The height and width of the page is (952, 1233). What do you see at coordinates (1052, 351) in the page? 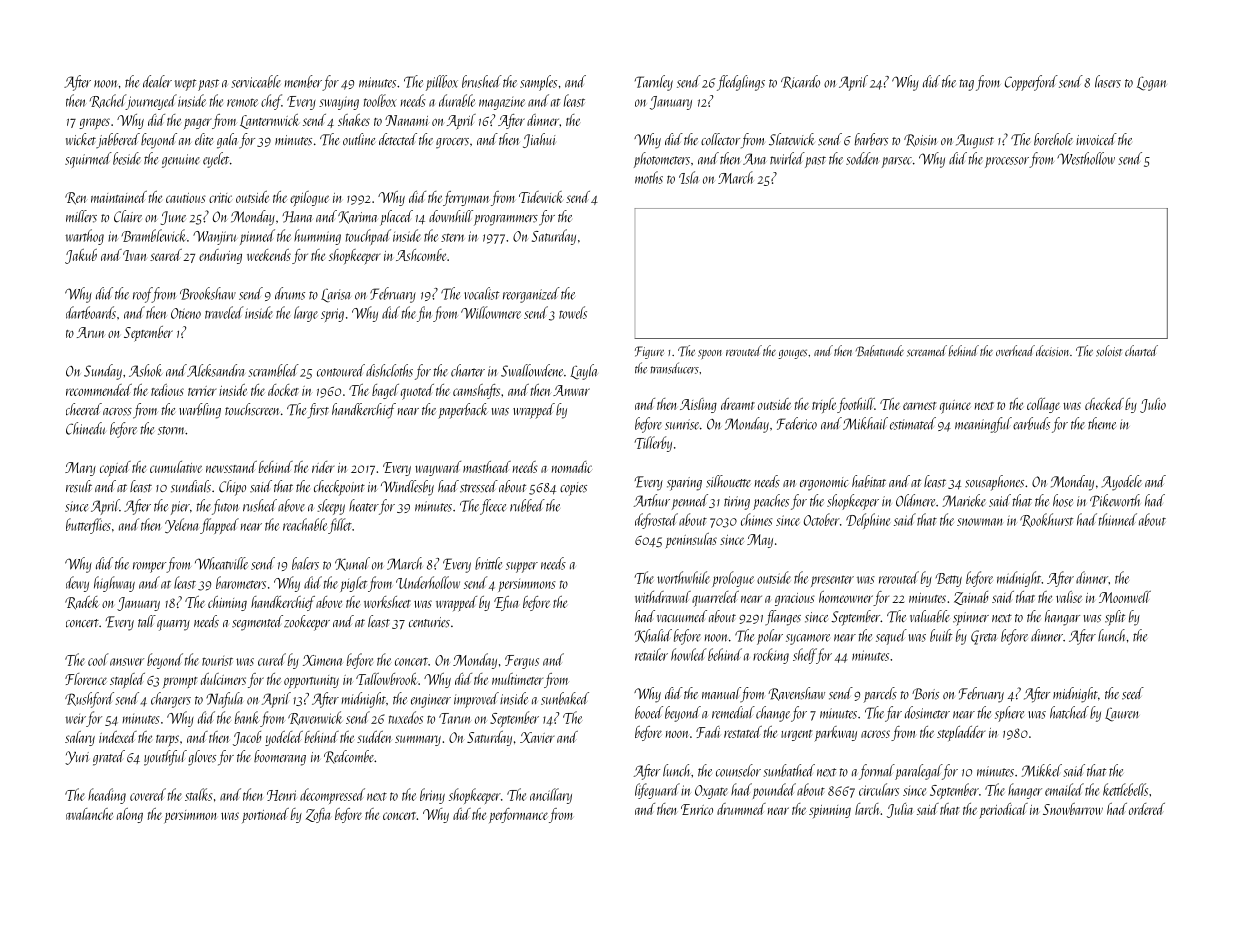
I see `decision` at bounding box center [1052, 351].
